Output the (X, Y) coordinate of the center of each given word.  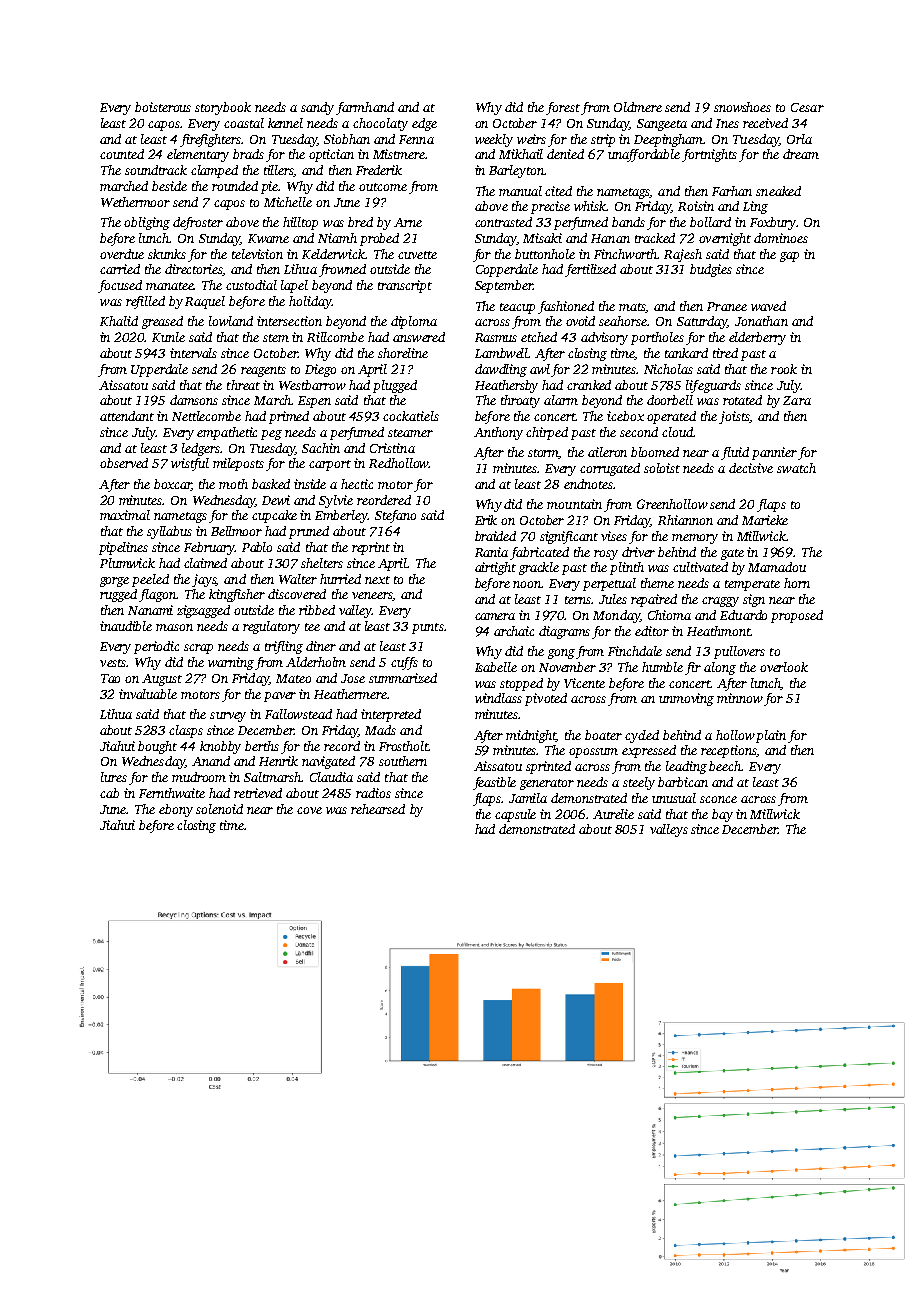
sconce (718, 799)
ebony (176, 810)
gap (789, 257)
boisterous (163, 107)
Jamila (528, 798)
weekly (494, 140)
